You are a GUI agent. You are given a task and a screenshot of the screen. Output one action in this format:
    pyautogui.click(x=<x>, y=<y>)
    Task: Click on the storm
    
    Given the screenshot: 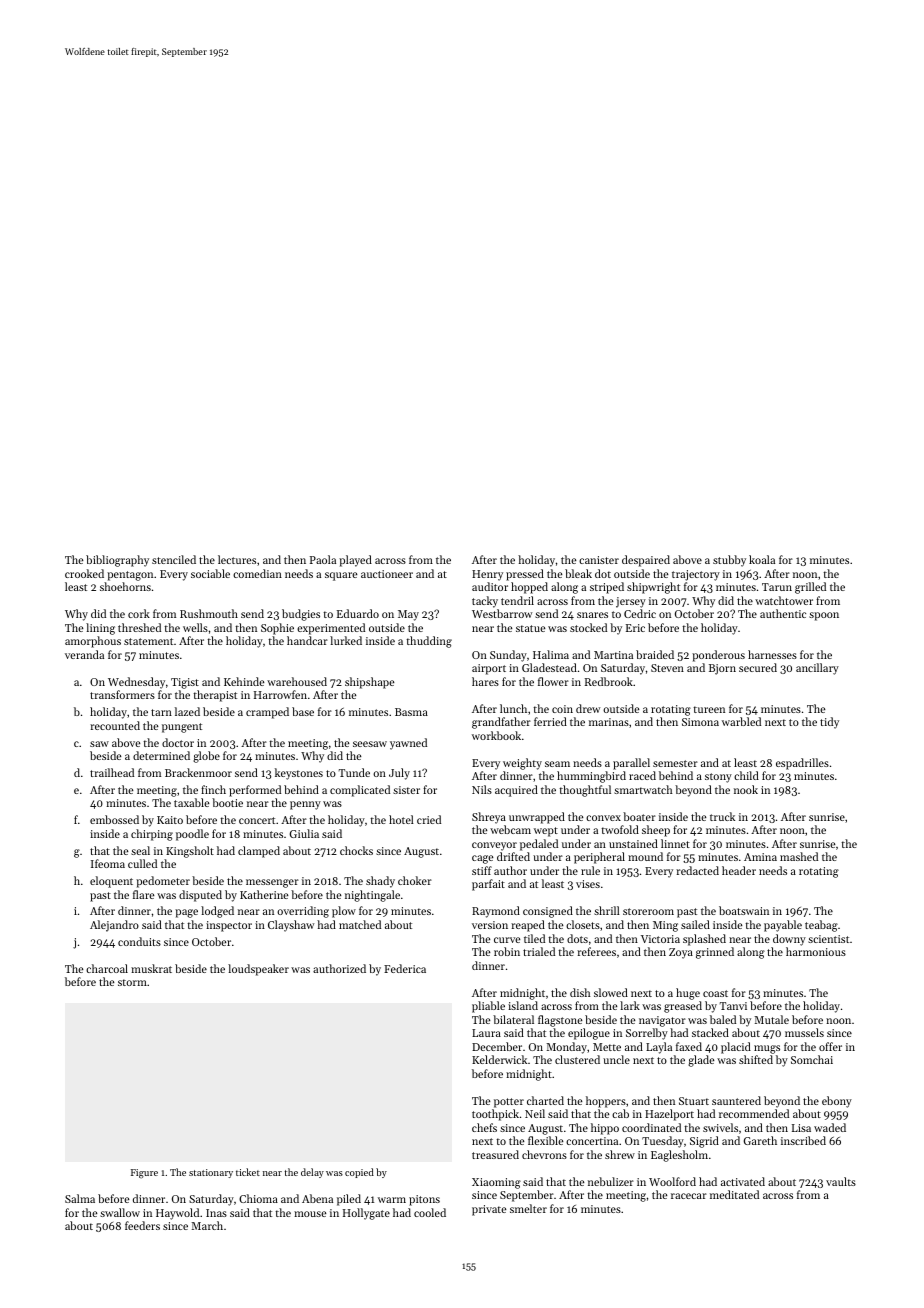 What is the action you would take?
    pyautogui.click(x=132, y=982)
